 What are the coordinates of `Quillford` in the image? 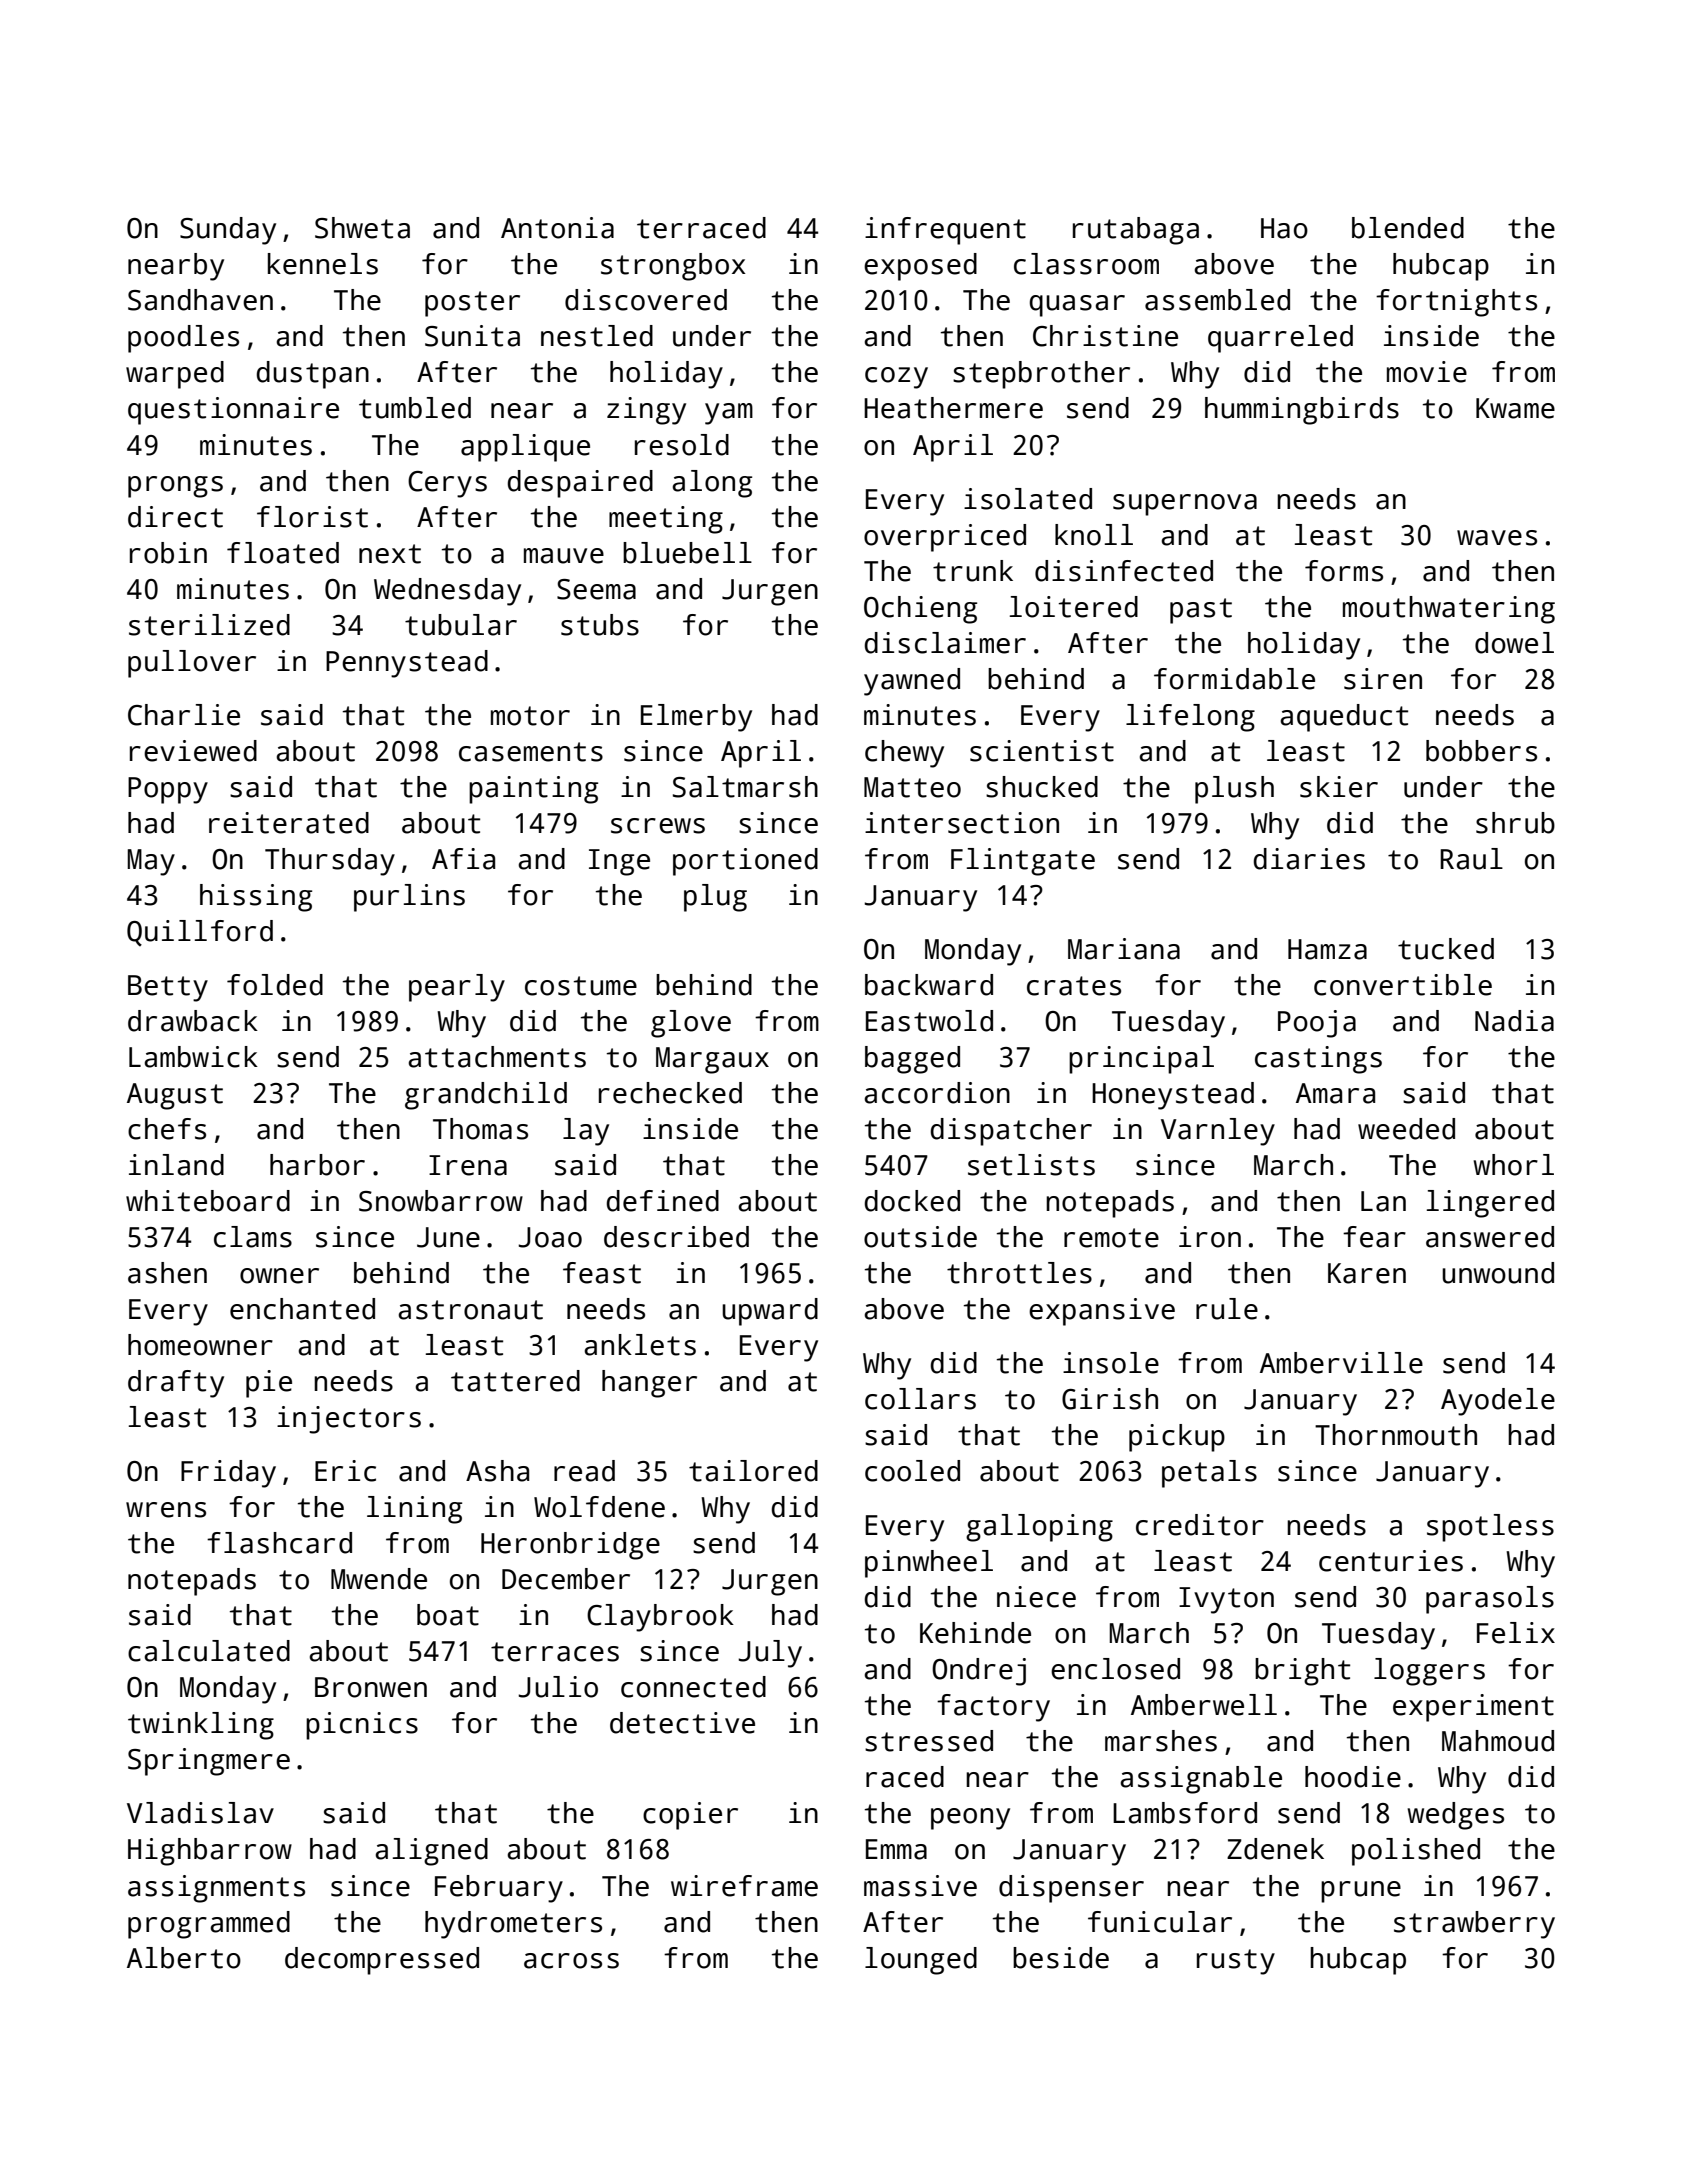 It's located at (200, 933).
